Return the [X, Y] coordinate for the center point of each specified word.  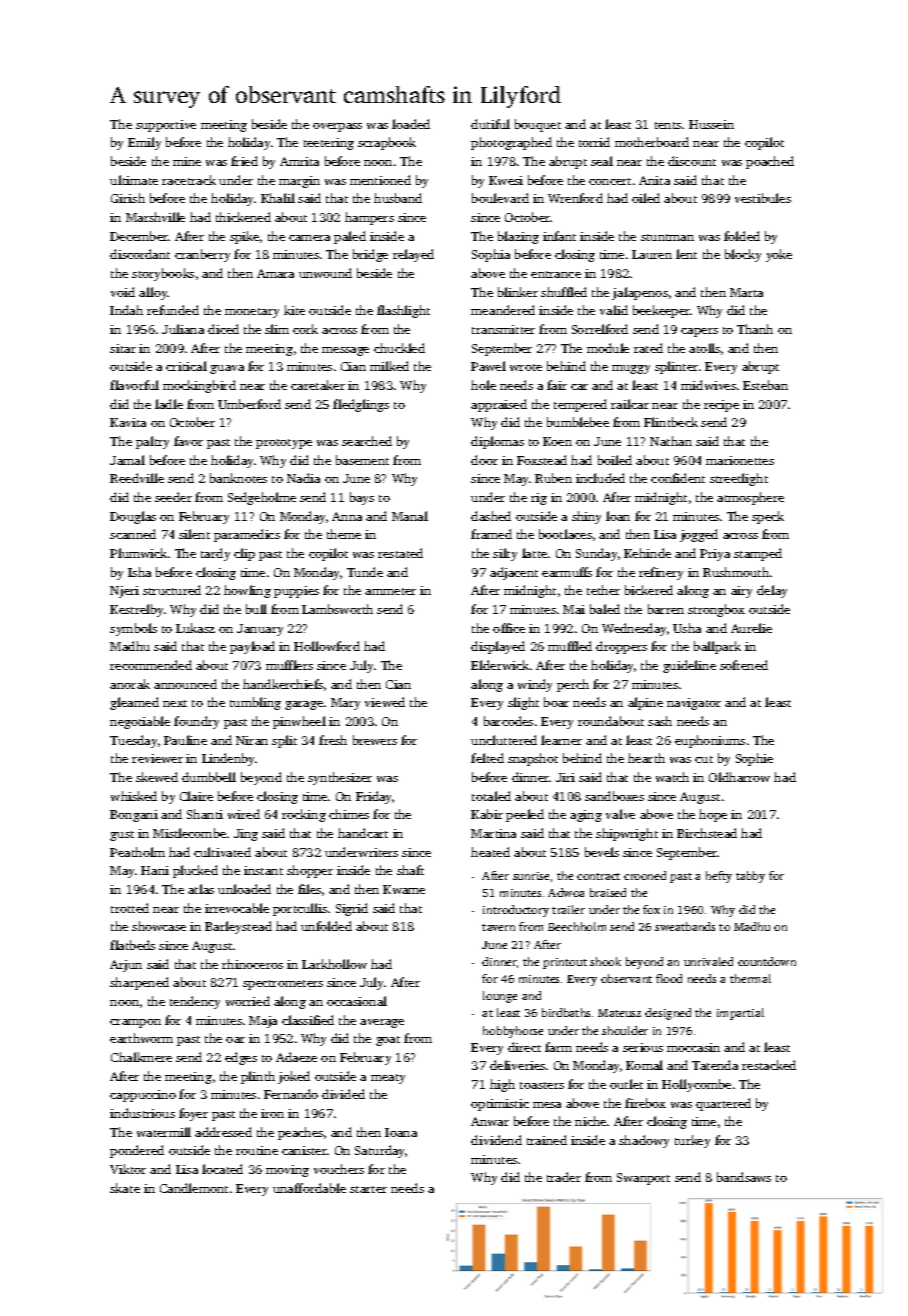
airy [741, 592]
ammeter [390, 591]
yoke [779, 255]
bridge [370, 255]
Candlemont [194, 1188]
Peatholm [137, 852]
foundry [196, 722]
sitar [123, 348]
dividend [496, 1140]
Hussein [711, 124]
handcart [363, 833]
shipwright [627, 834]
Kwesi [506, 180]
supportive [166, 126]
